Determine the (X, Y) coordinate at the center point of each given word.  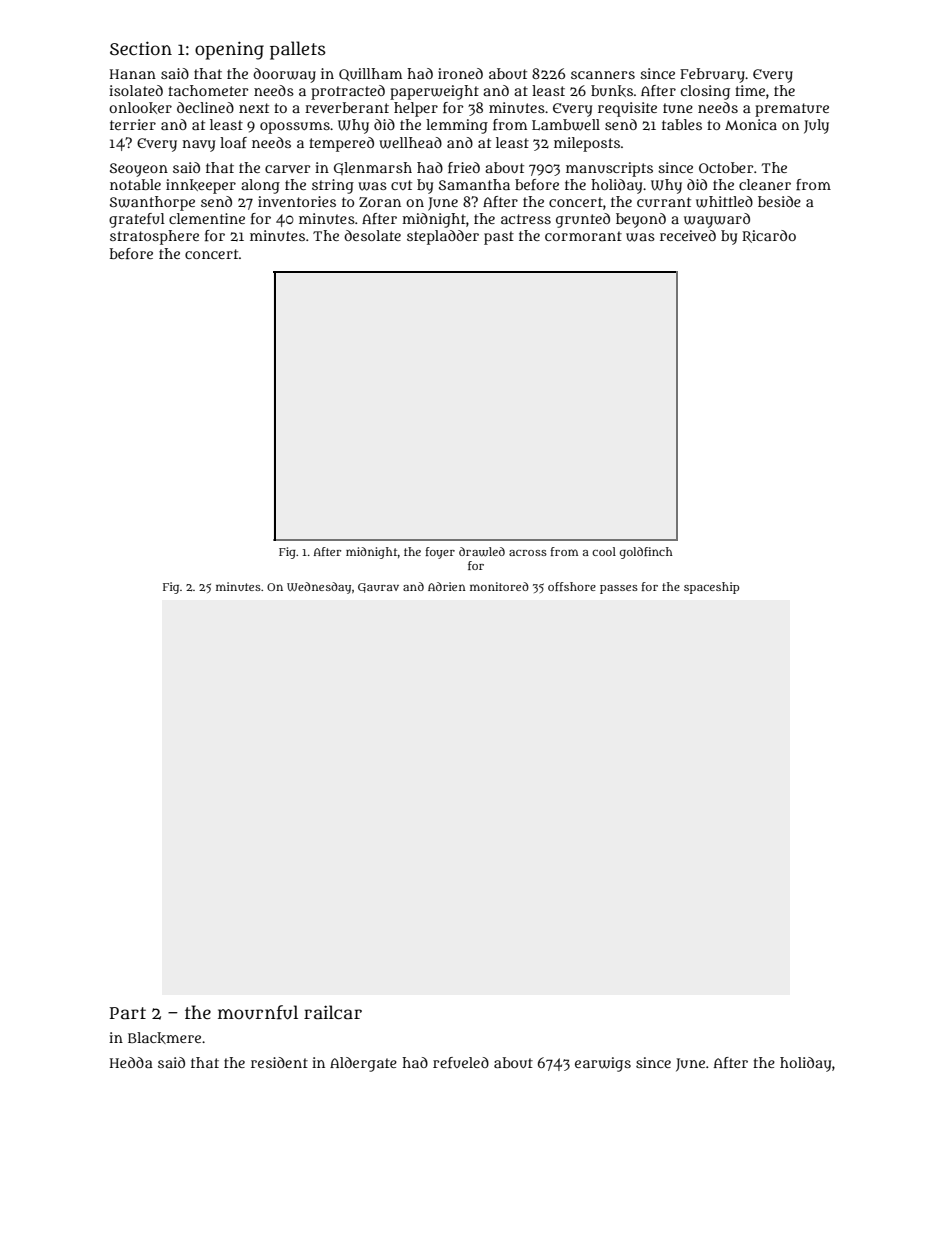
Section (141, 48)
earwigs (603, 1064)
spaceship (711, 588)
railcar (333, 1012)
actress (526, 219)
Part (128, 1013)
